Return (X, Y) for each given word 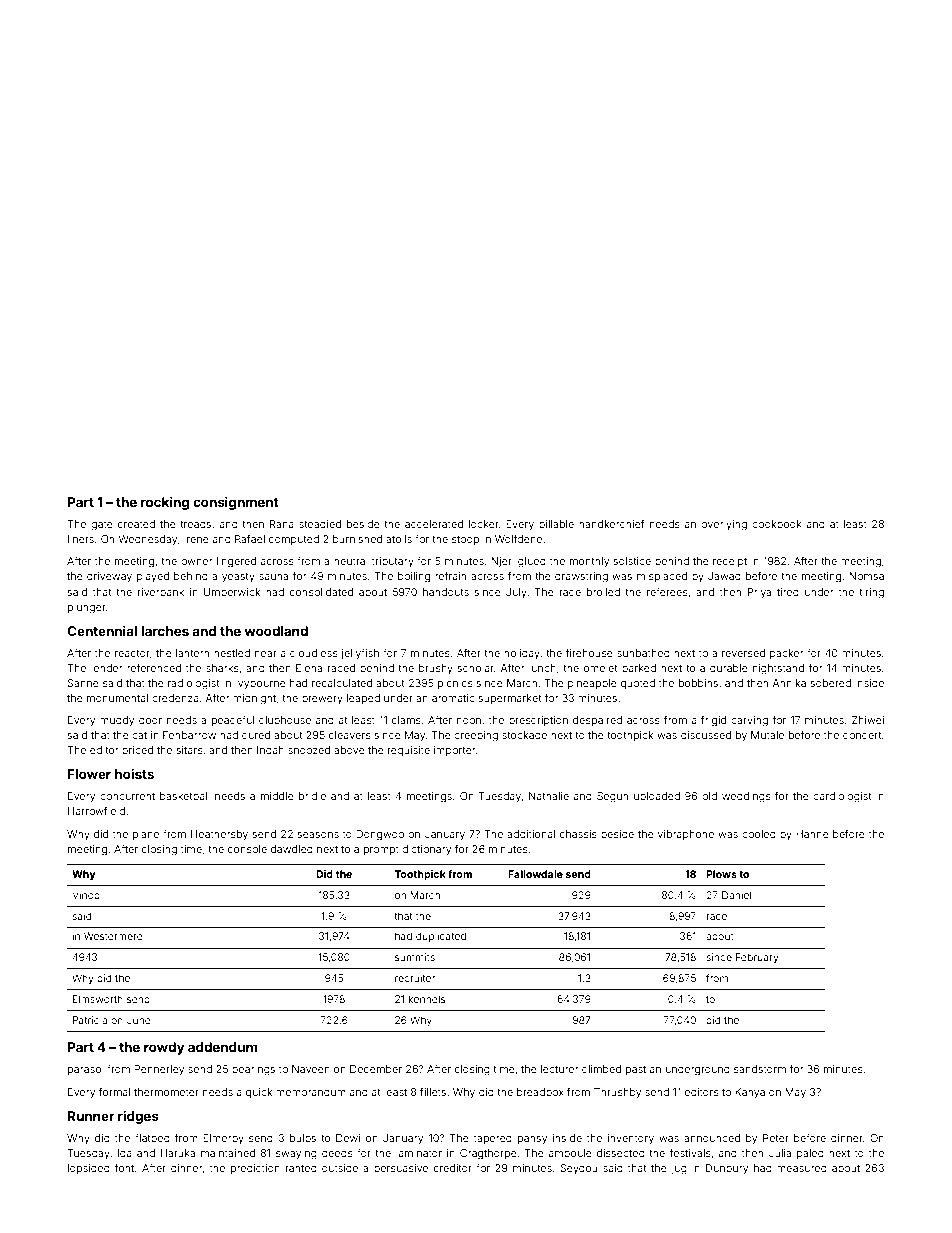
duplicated (441, 937)
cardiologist (842, 797)
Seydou (579, 1169)
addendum (222, 1047)
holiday (522, 654)
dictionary (426, 850)
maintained (228, 1153)
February (757, 958)
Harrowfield (96, 811)
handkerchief (612, 524)
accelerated (434, 524)
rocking (165, 503)
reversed (743, 653)
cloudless (314, 653)
